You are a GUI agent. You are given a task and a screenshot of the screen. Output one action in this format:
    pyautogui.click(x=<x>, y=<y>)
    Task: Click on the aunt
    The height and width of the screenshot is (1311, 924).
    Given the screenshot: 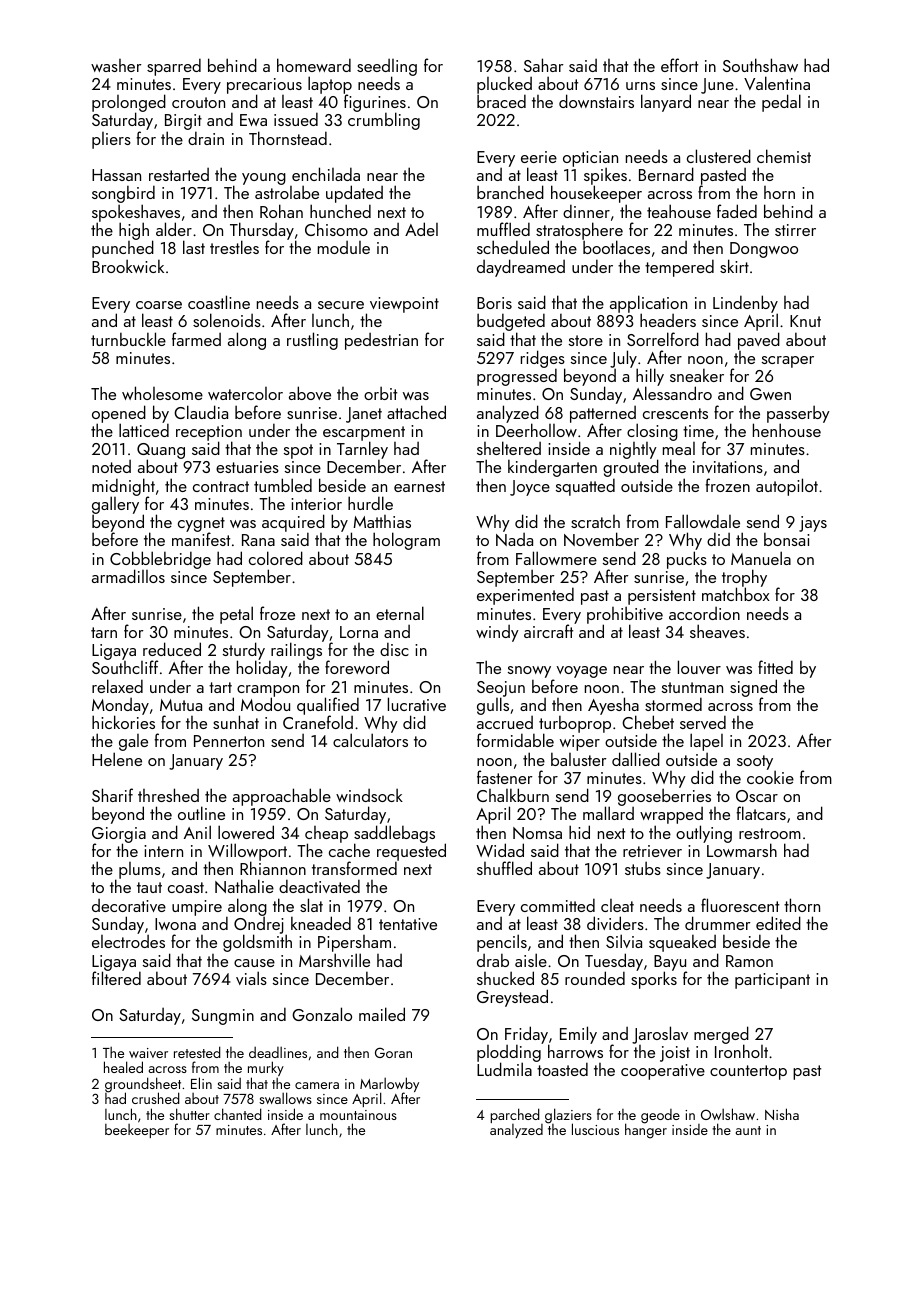 What is the action you would take?
    pyautogui.click(x=748, y=1130)
